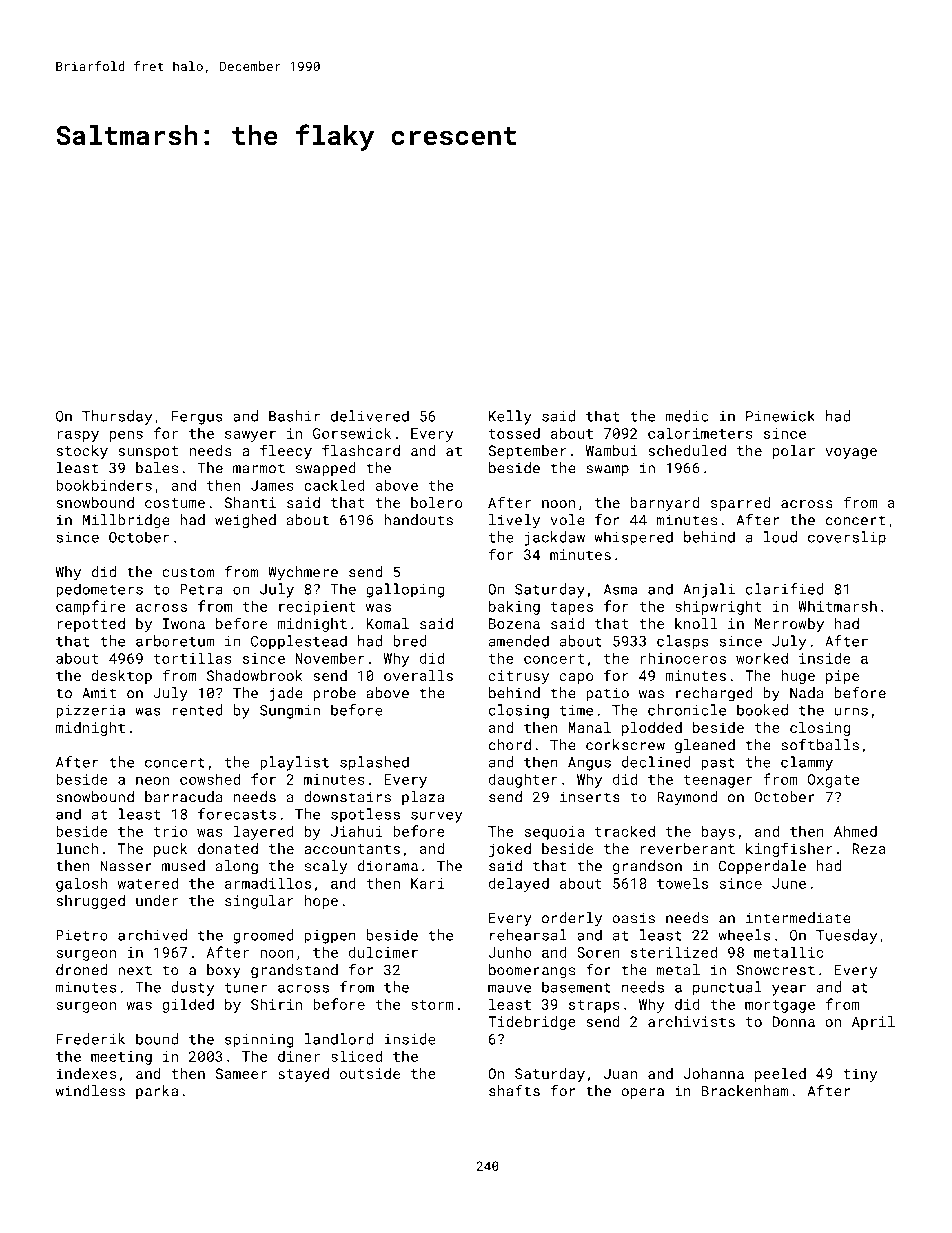  Describe the element at coordinates (99, 590) in the page. I see `pedometers` at that location.
